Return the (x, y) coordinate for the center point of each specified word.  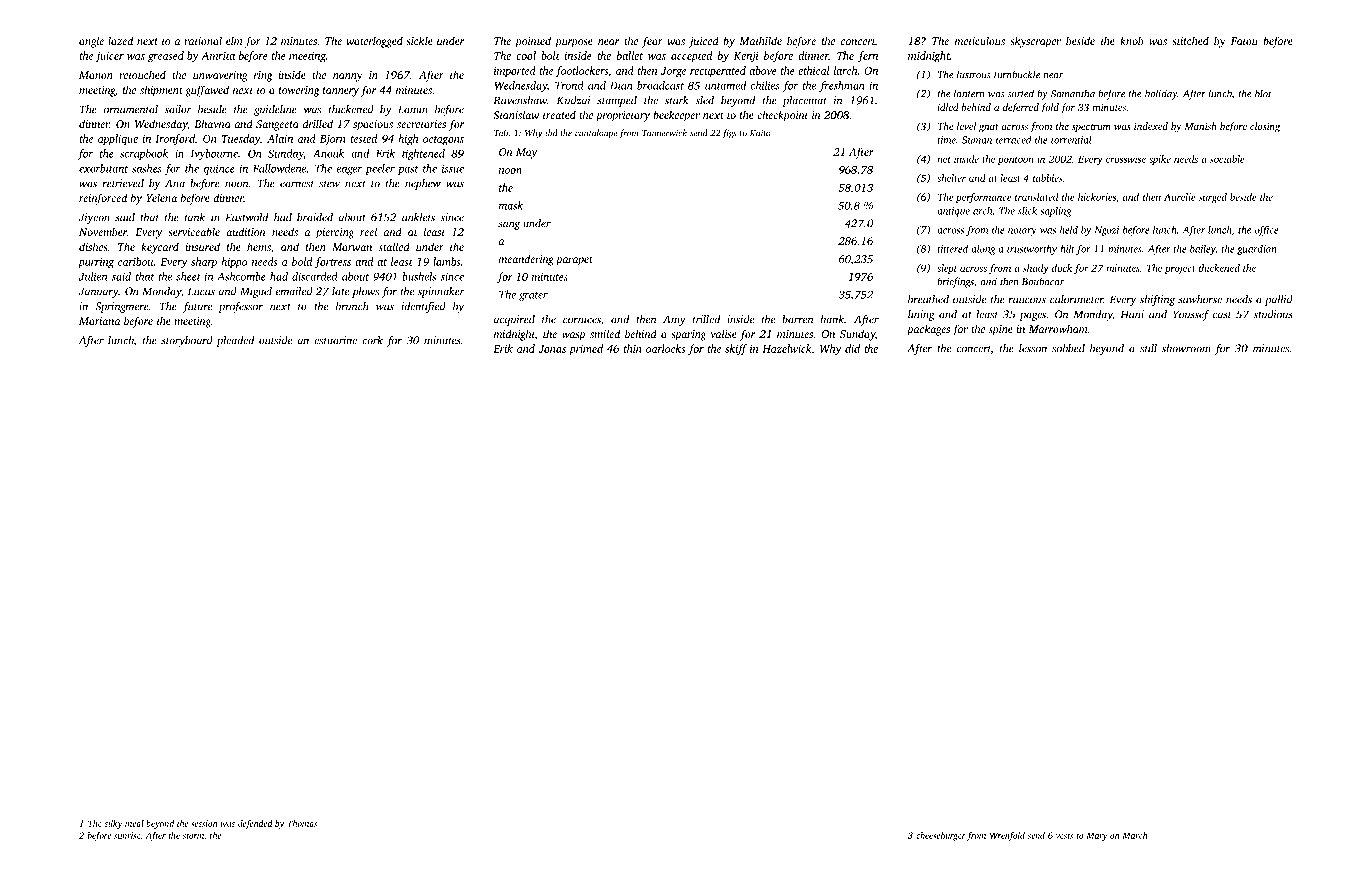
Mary (1097, 836)
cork (372, 340)
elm (234, 40)
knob (1132, 40)
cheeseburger (941, 836)
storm (193, 836)
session (204, 823)
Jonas (552, 349)
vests (1064, 836)
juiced (704, 42)
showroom (1186, 348)
